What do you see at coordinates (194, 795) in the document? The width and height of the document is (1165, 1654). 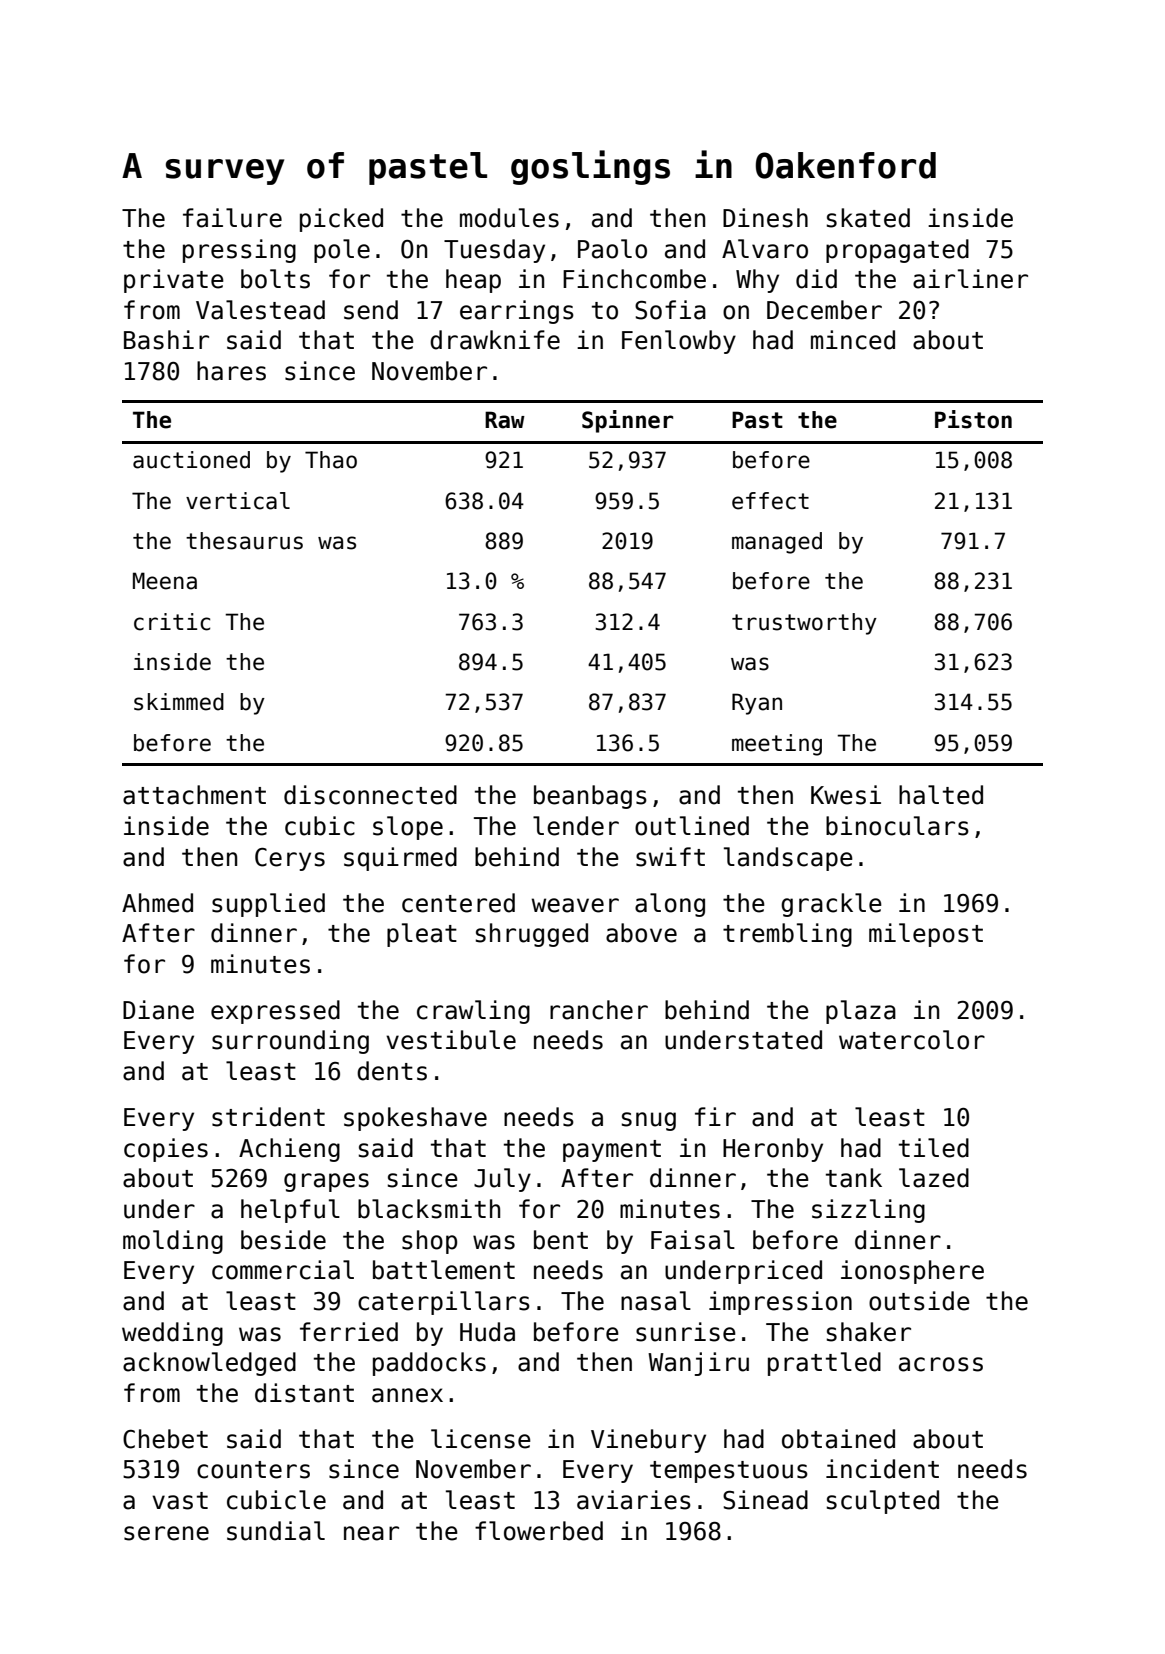 I see `attachment` at bounding box center [194, 795].
